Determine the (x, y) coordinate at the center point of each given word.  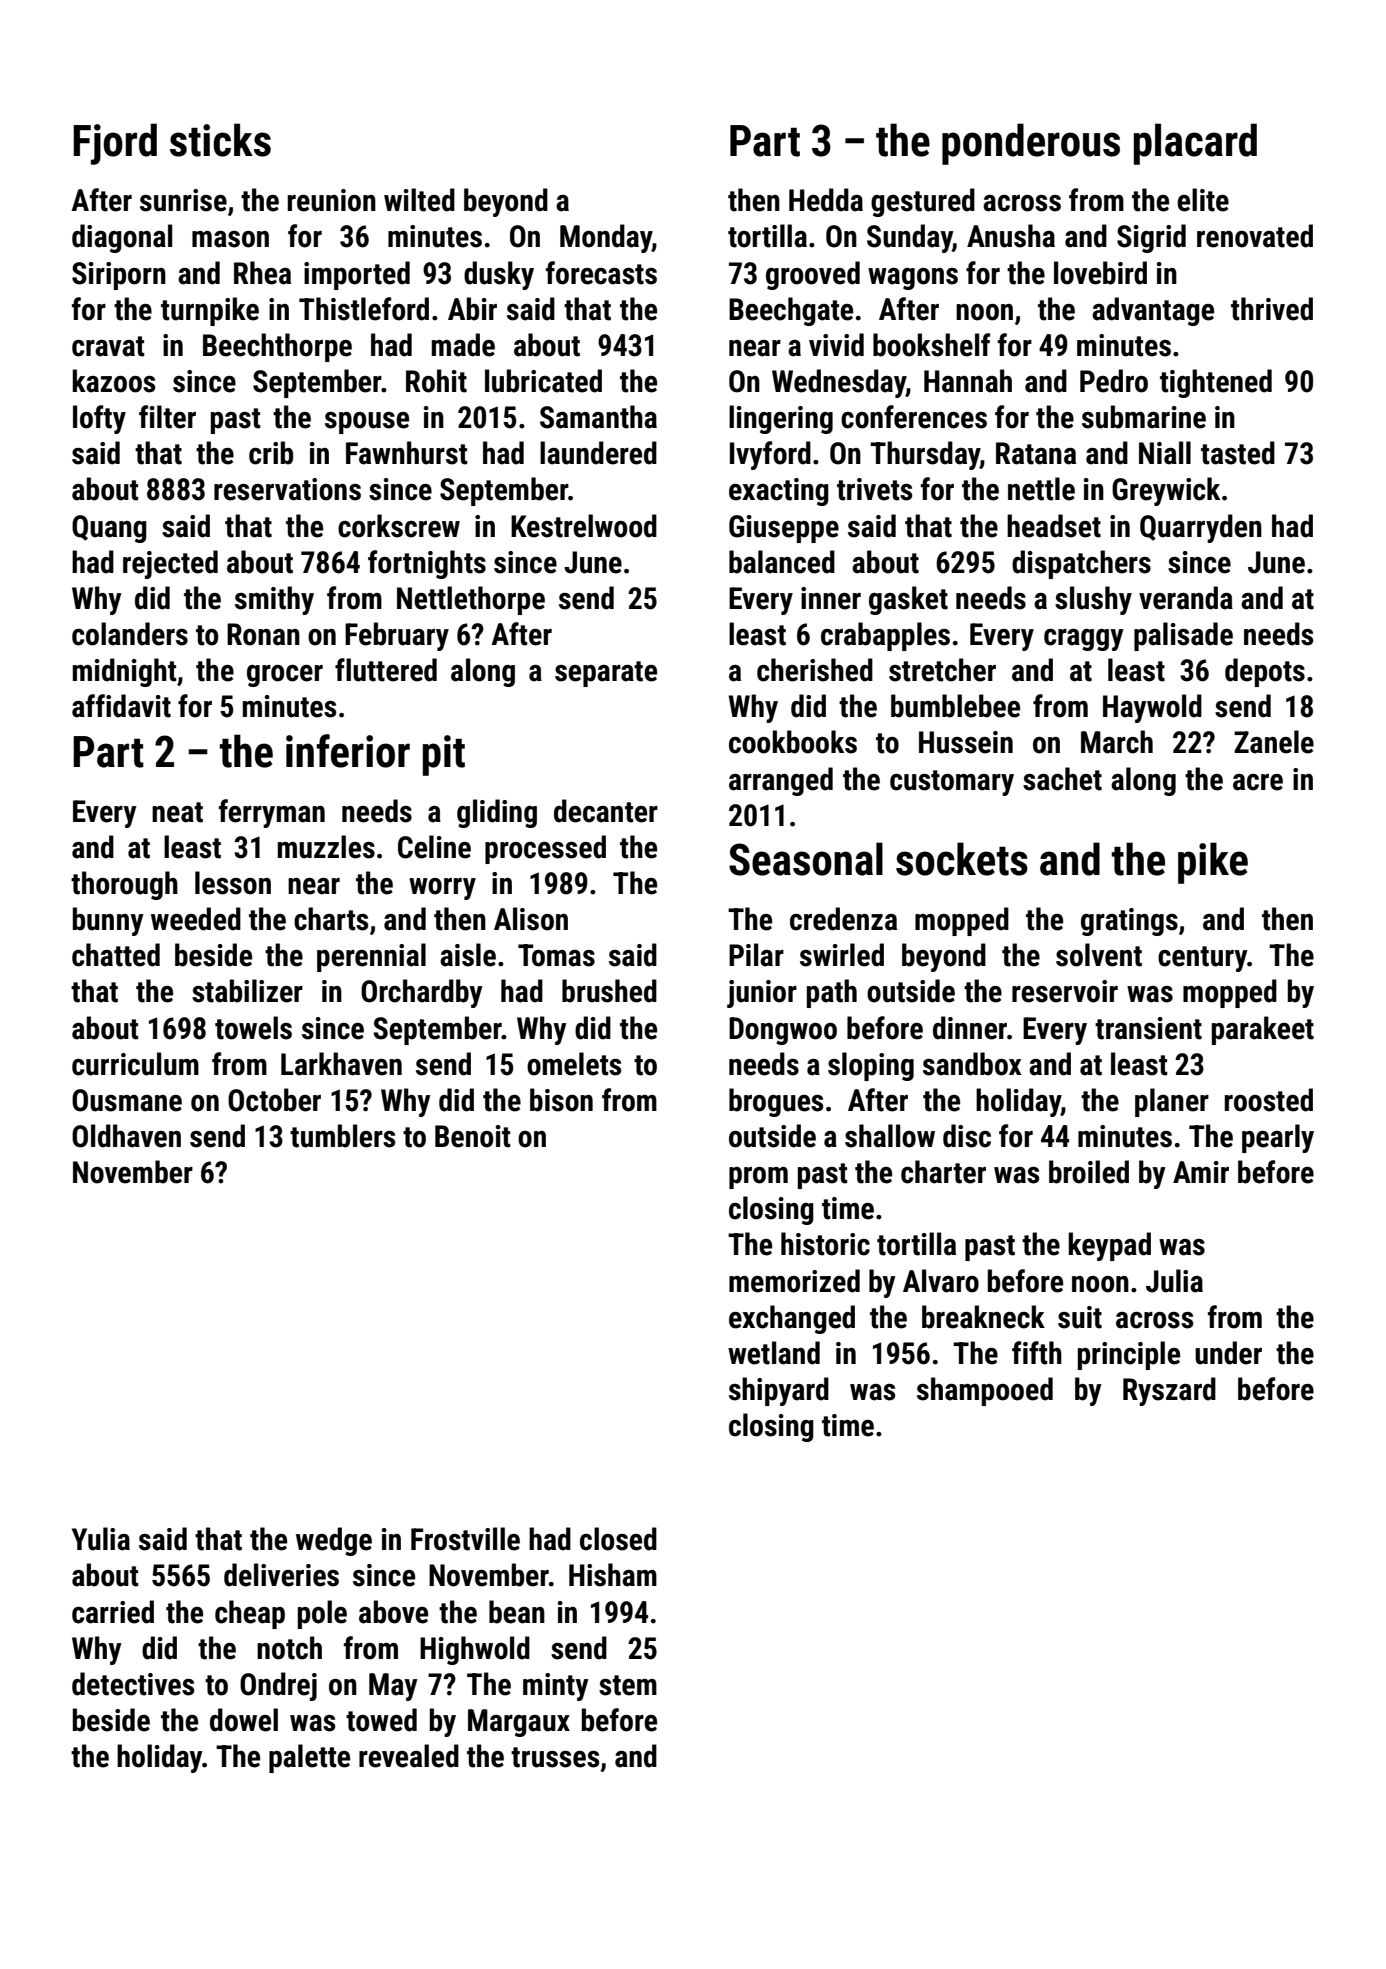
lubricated (543, 381)
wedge (334, 1541)
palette (309, 1758)
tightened (1216, 383)
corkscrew (399, 526)
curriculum (135, 1064)
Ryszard (1169, 1391)
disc (967, 1136)
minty (556, 1687)
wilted (419, 200)
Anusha (1011, 236)
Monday (606, 238)
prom (758, 1178)
